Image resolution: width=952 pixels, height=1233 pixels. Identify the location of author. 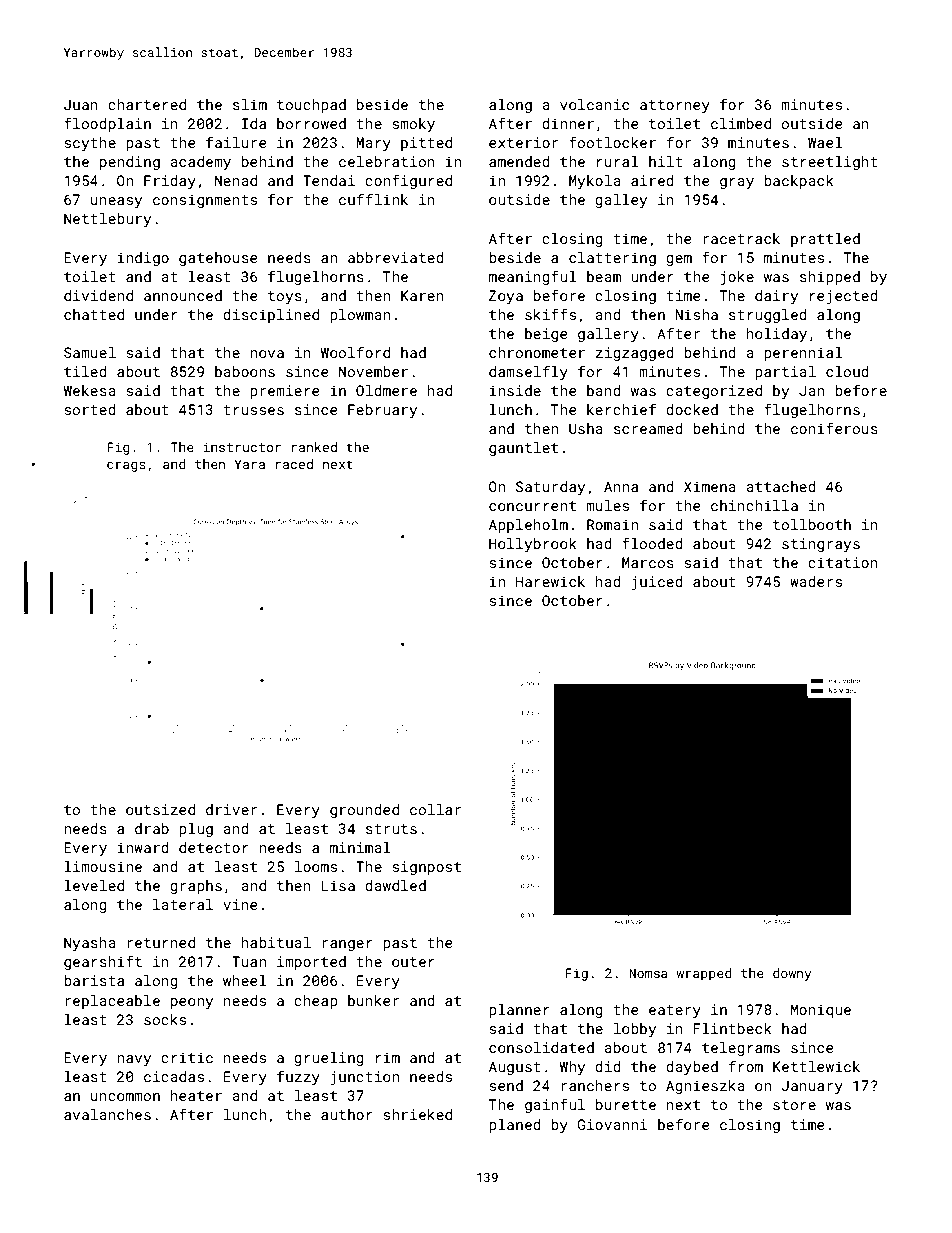
(347, 1114).
